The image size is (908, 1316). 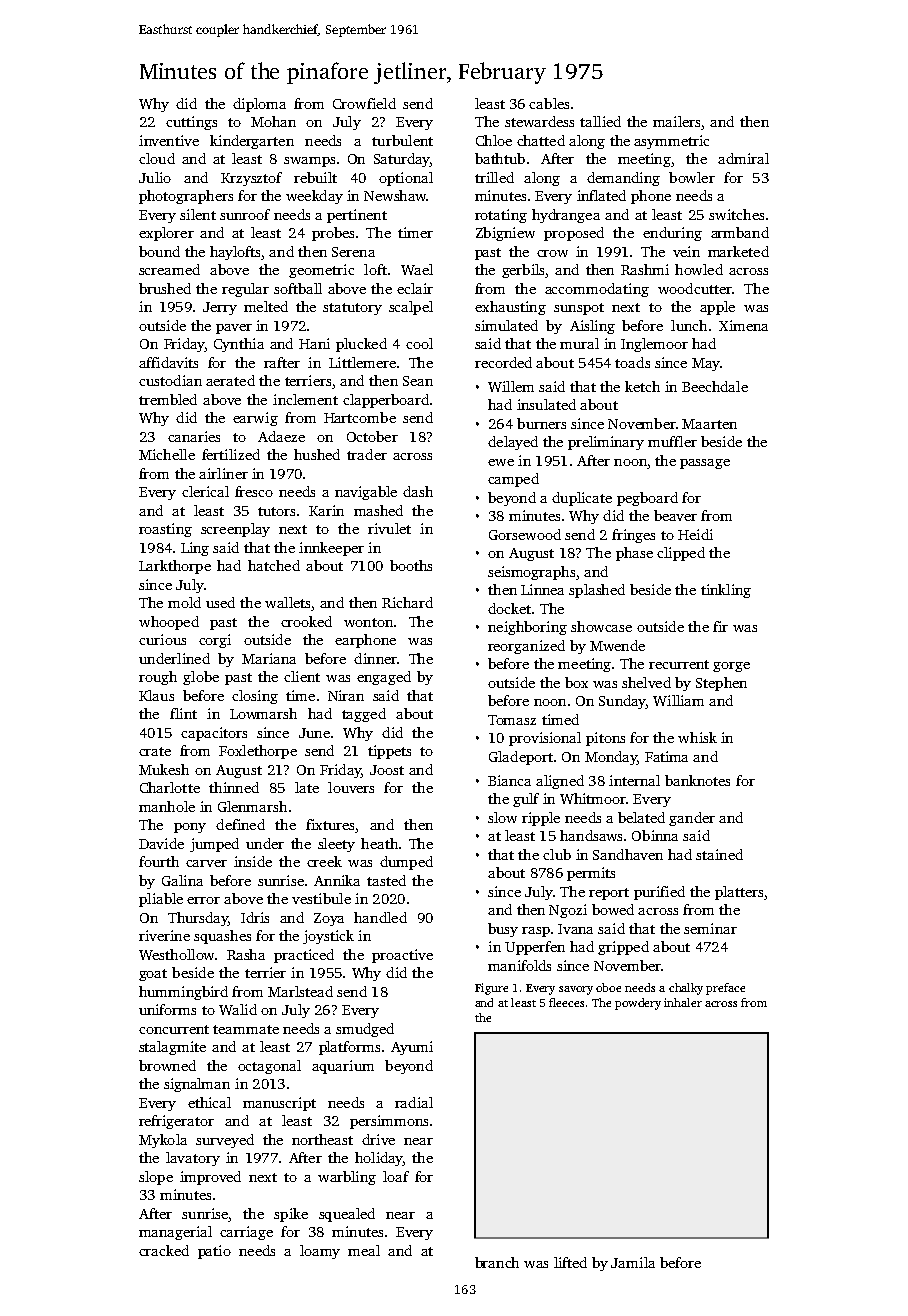 I want to click on marketed, so click(x=738, y=251).
